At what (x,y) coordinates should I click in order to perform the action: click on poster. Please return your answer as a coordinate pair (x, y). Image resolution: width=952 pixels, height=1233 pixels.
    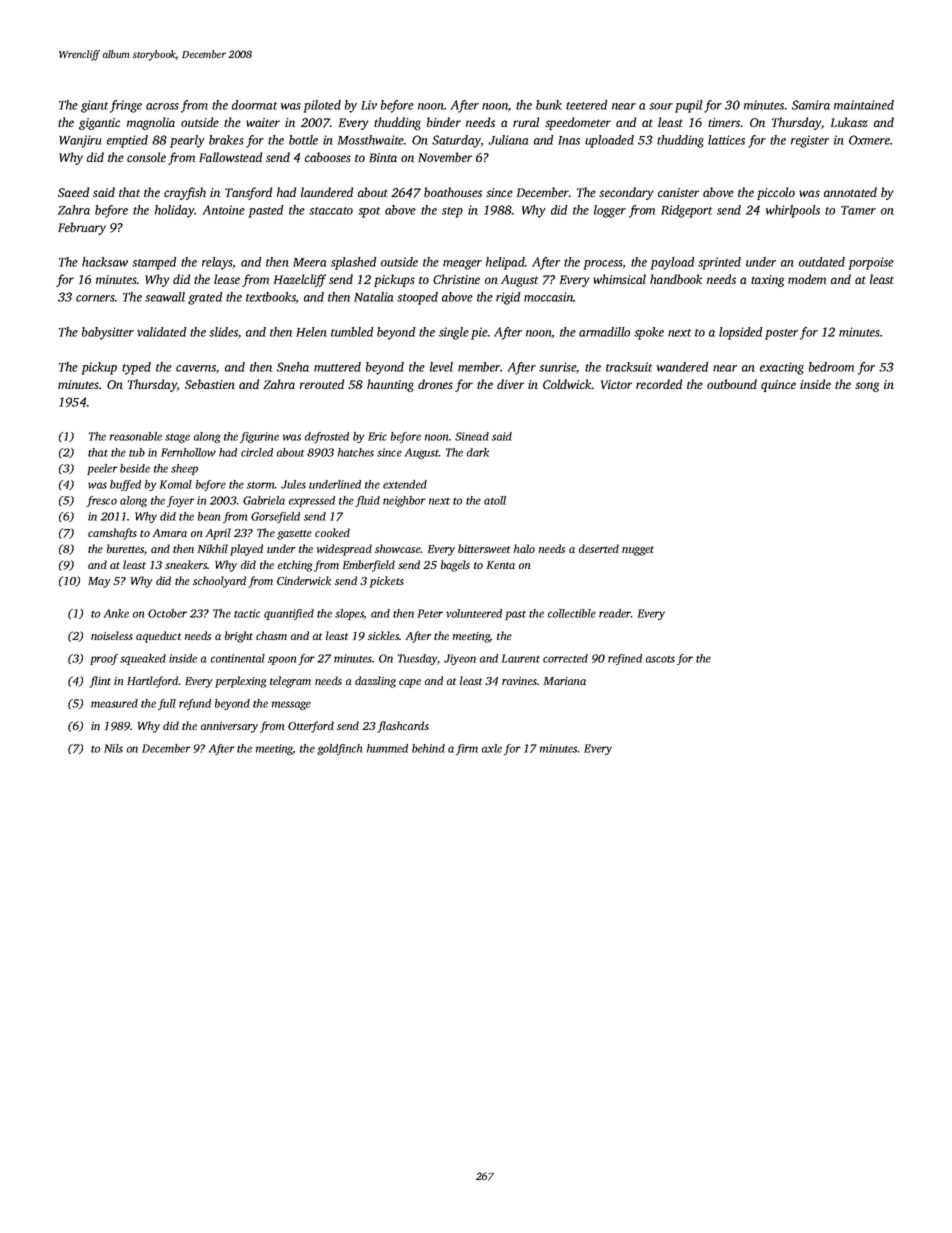
    Looking at the image, I should click on (781, 334).
